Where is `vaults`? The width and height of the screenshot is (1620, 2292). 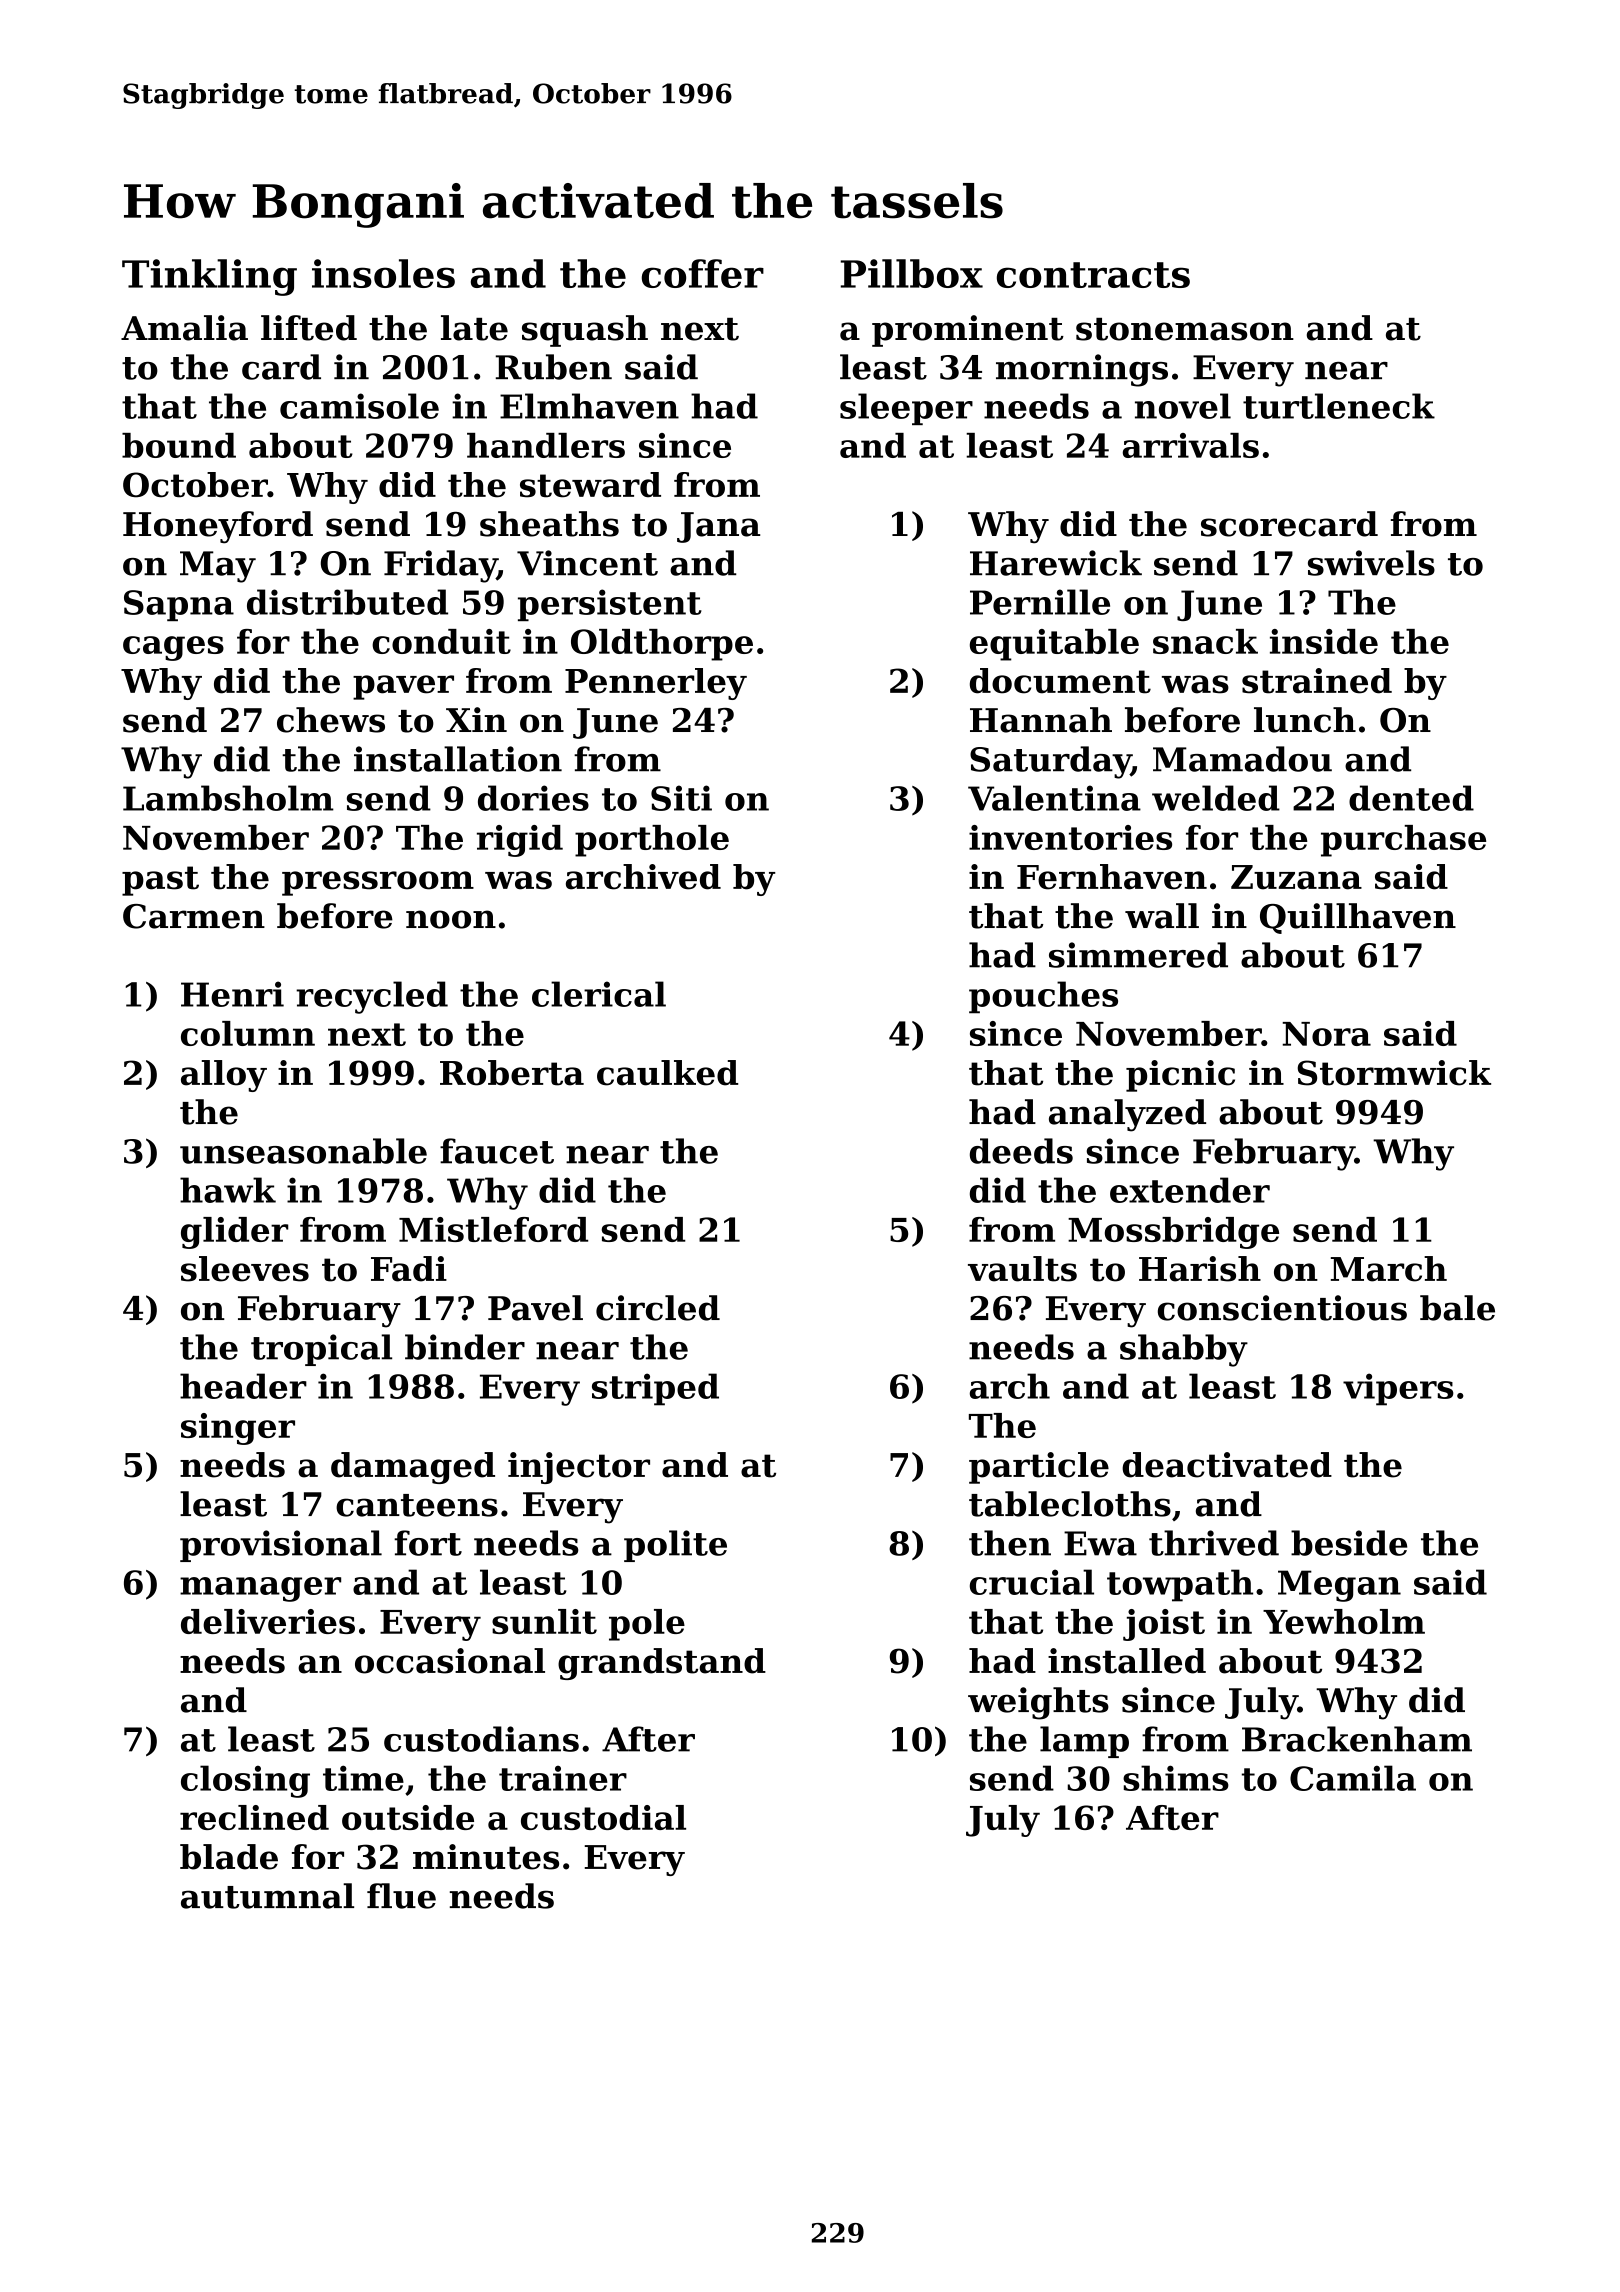
vaults is located at coordinates (1022, 1269).
